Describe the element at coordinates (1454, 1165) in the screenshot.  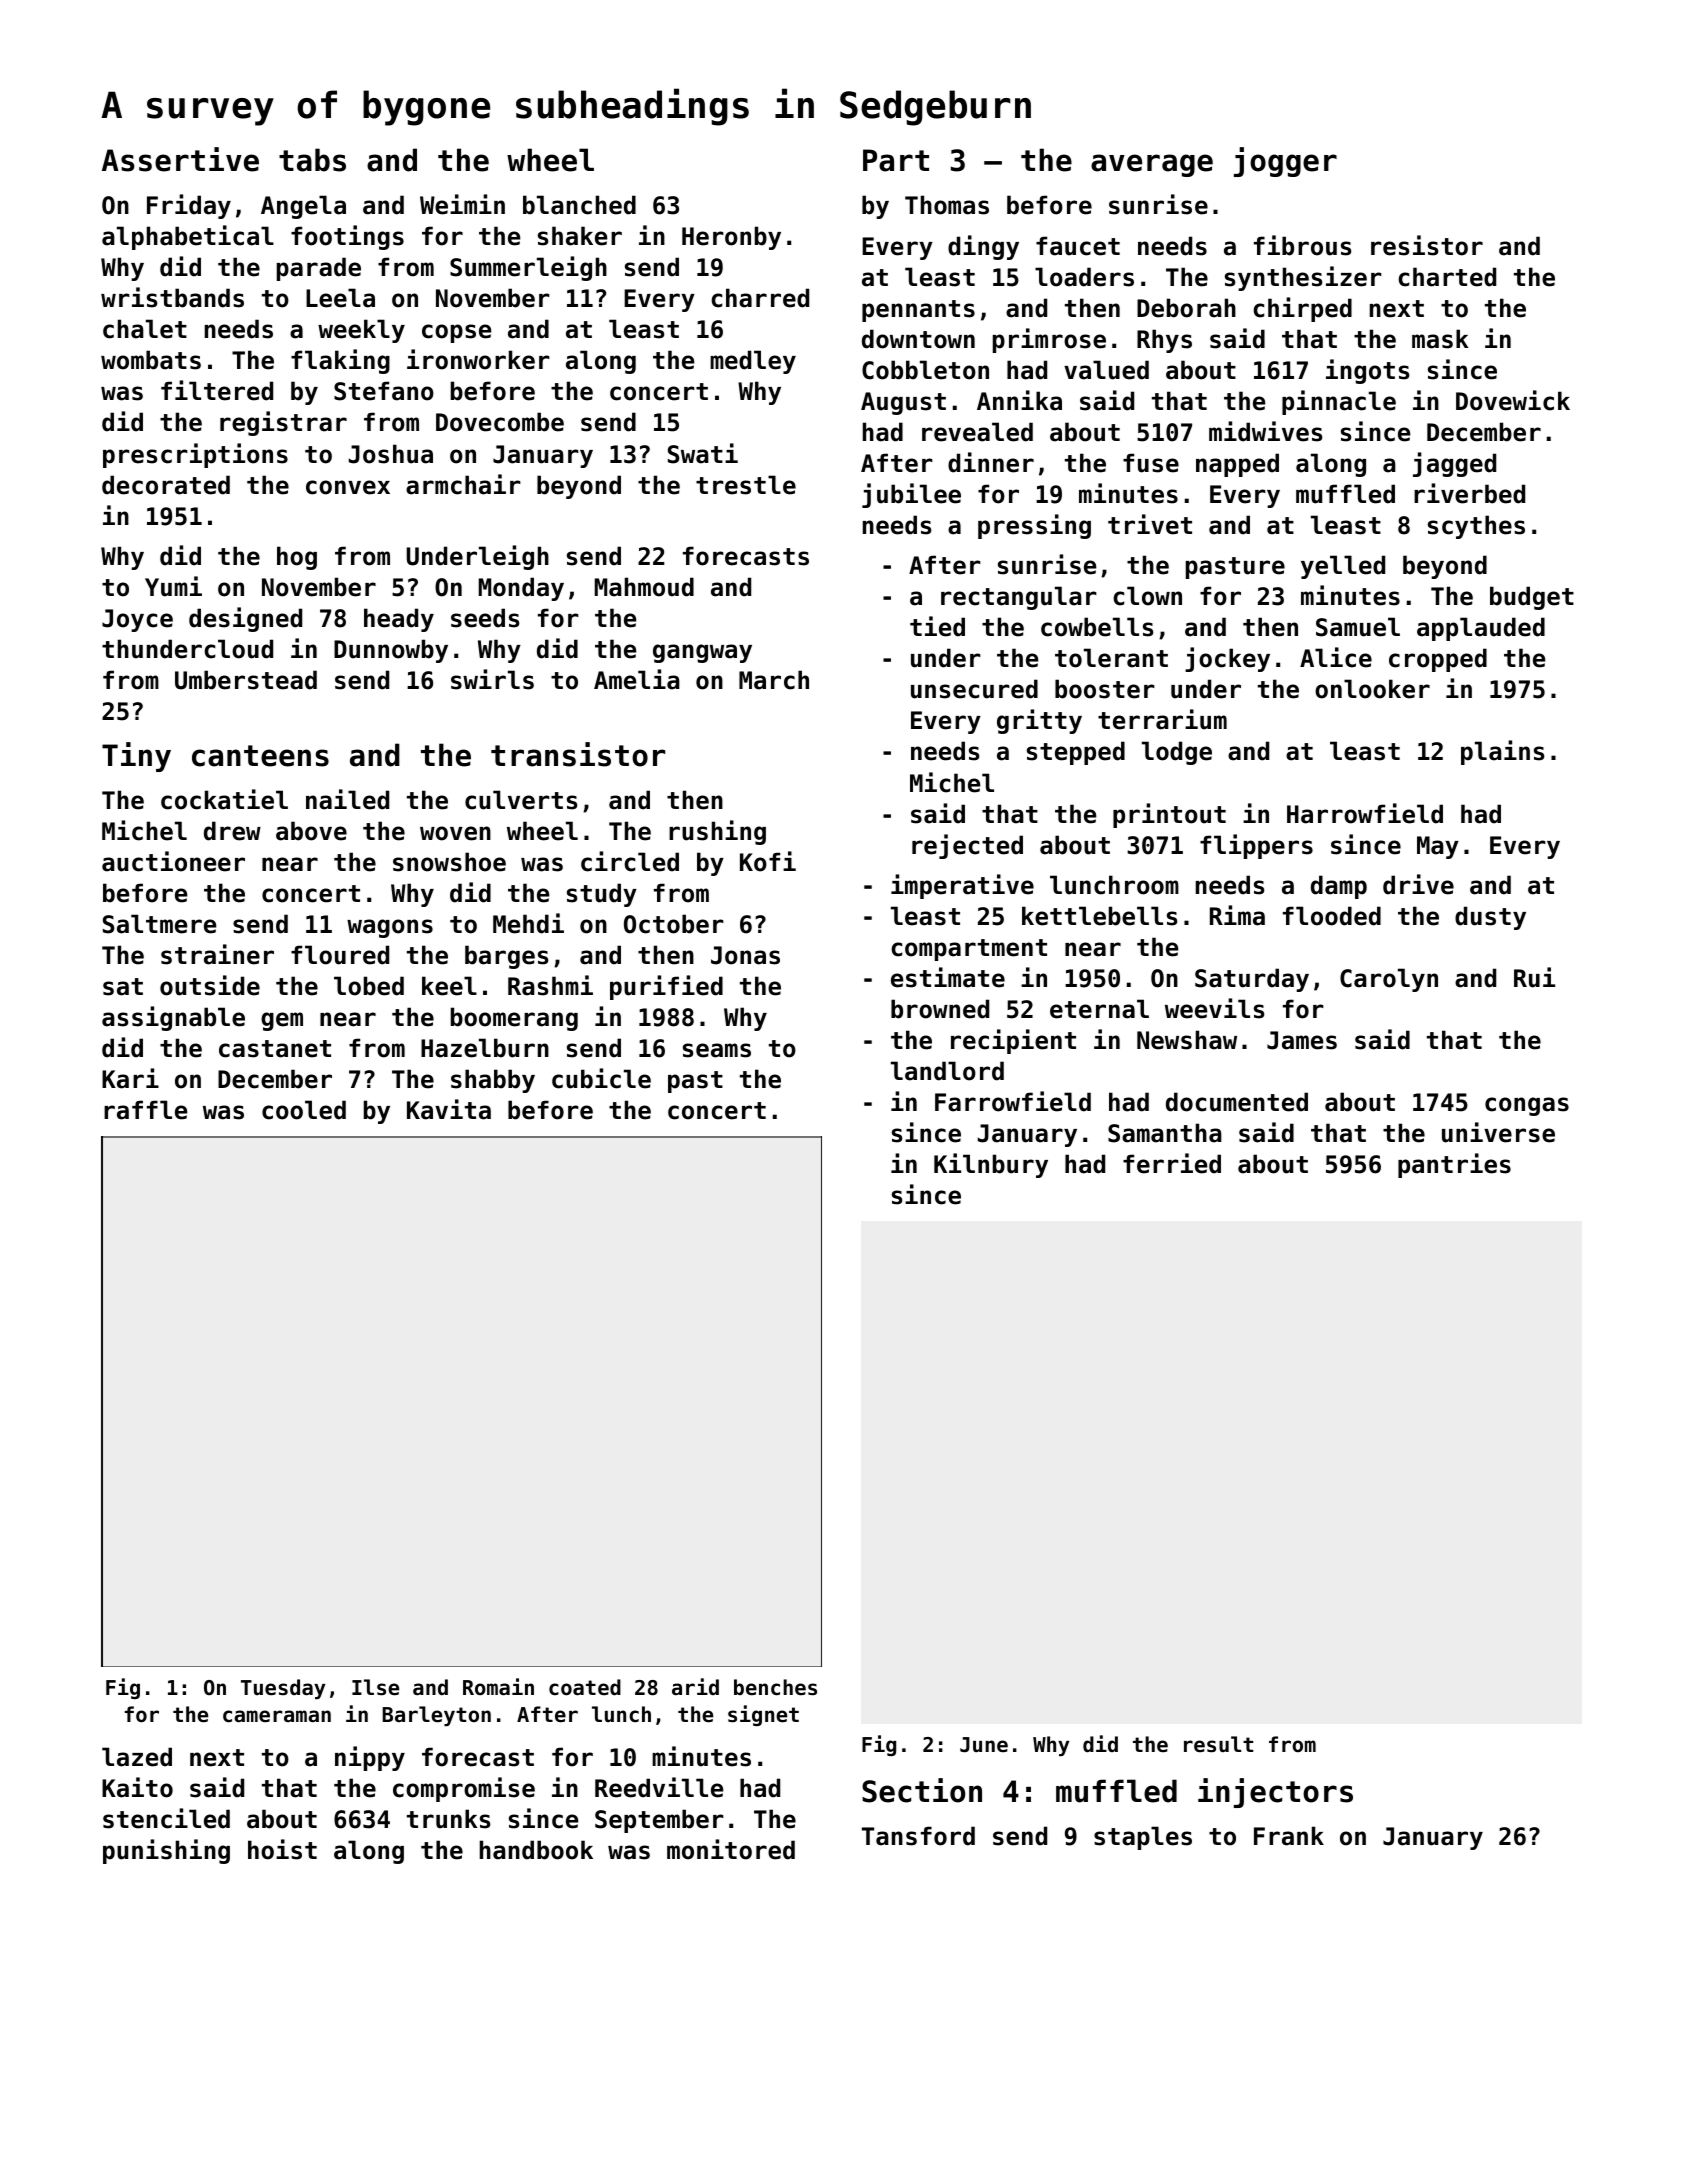
I see `pantries` at that location.
